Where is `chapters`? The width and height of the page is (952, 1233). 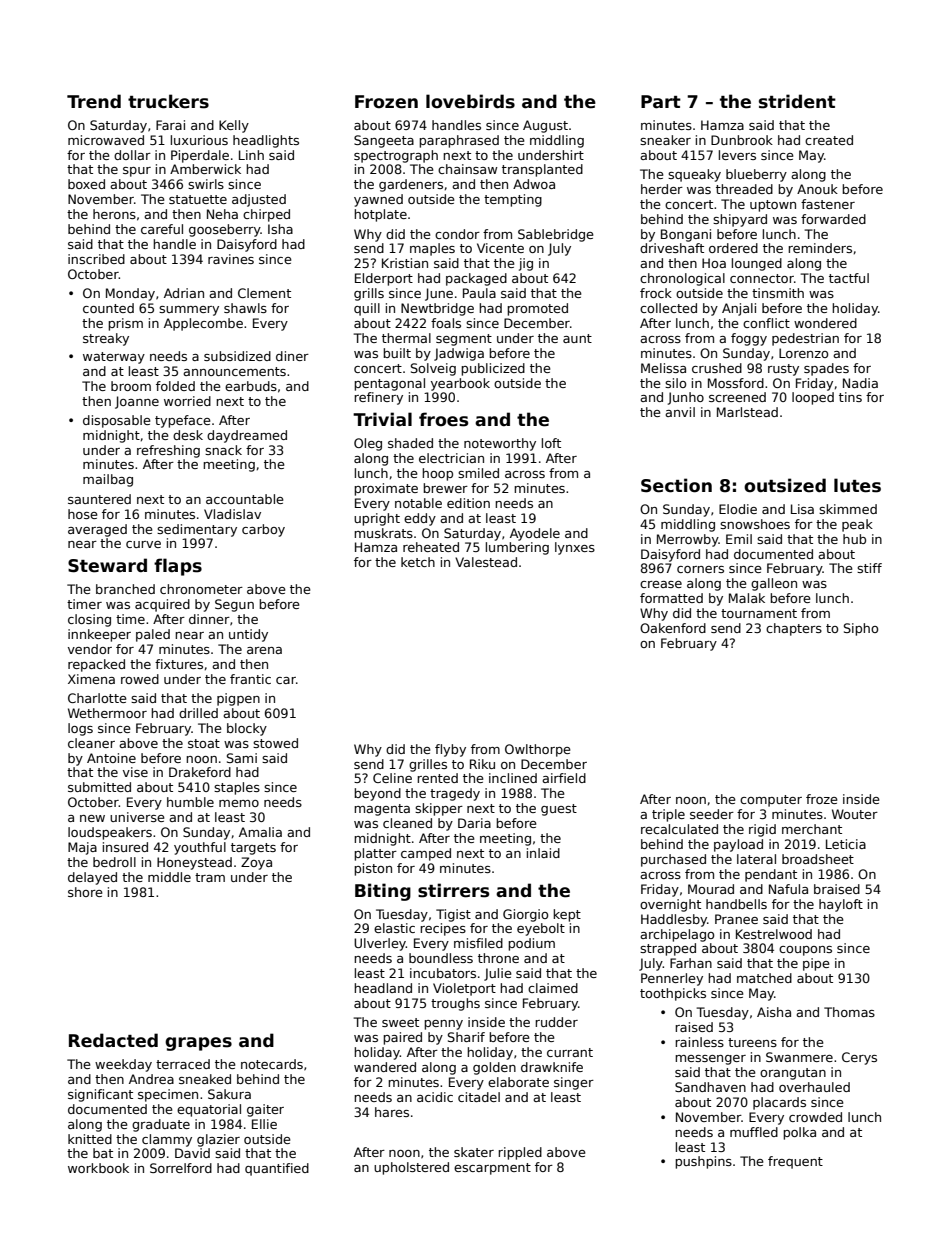
chapters is located at coordinates (794, 629).
